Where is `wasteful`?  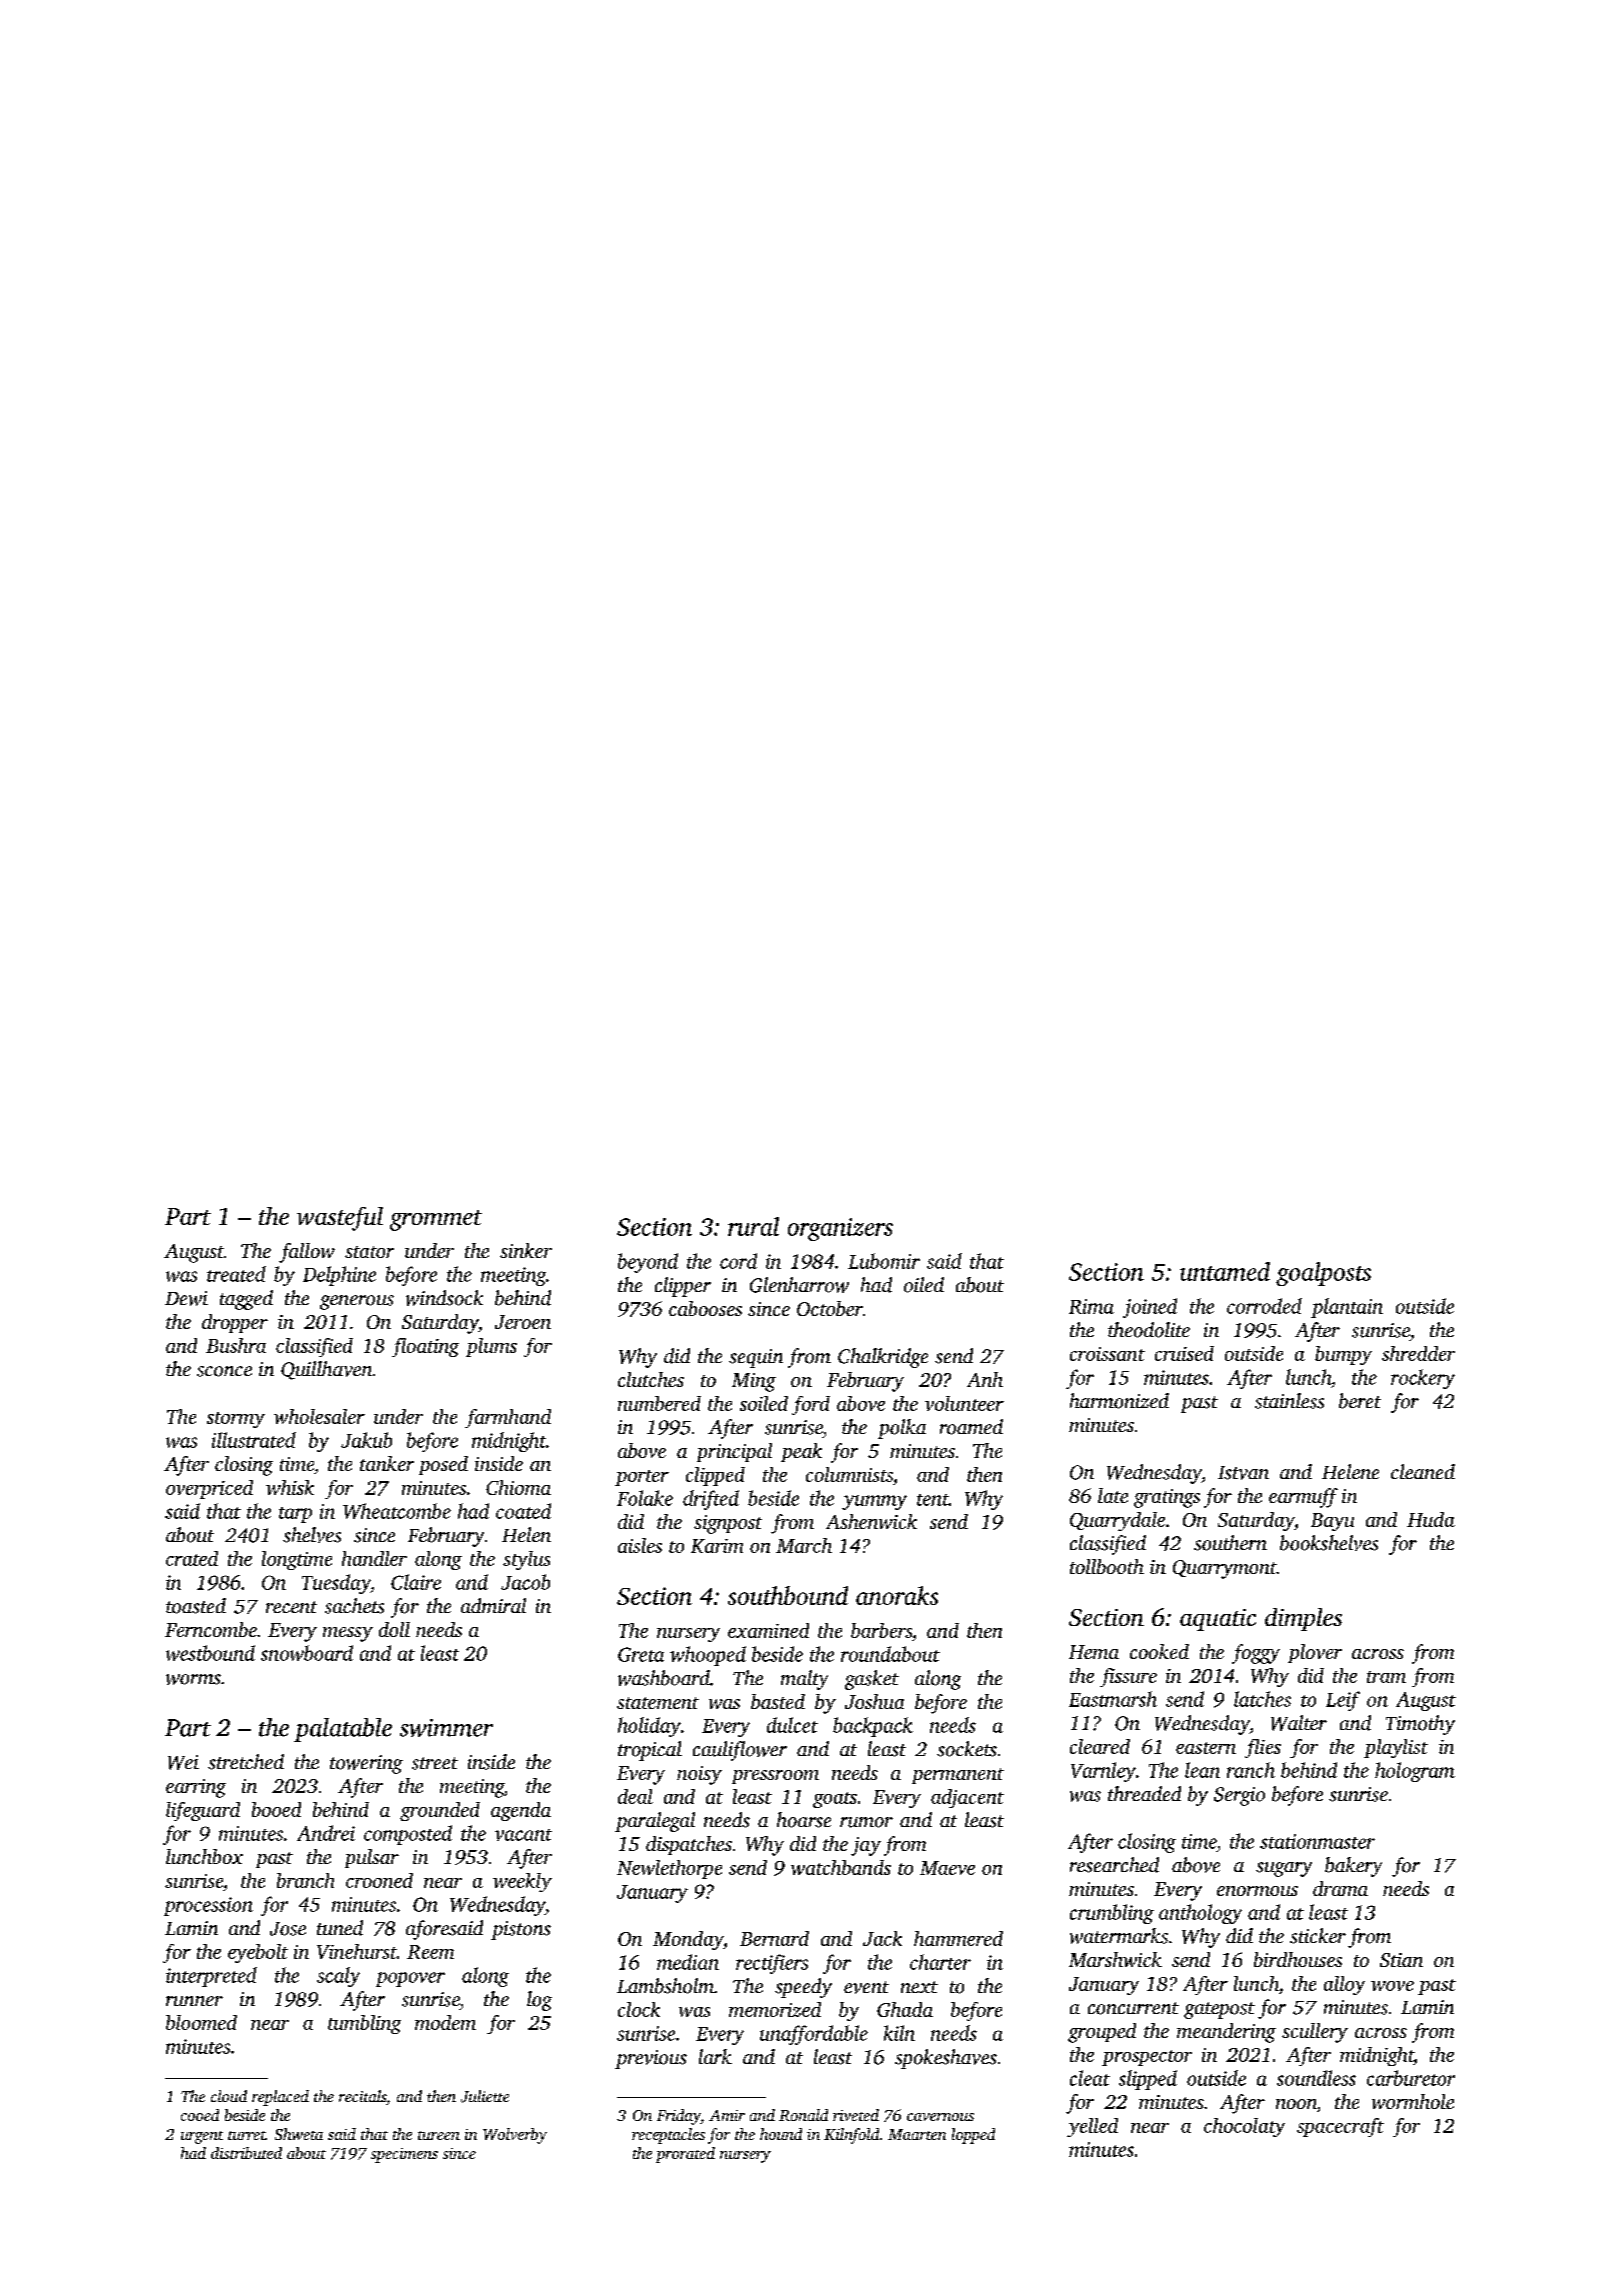
wasteful is located at coordinates (340, 1219).
